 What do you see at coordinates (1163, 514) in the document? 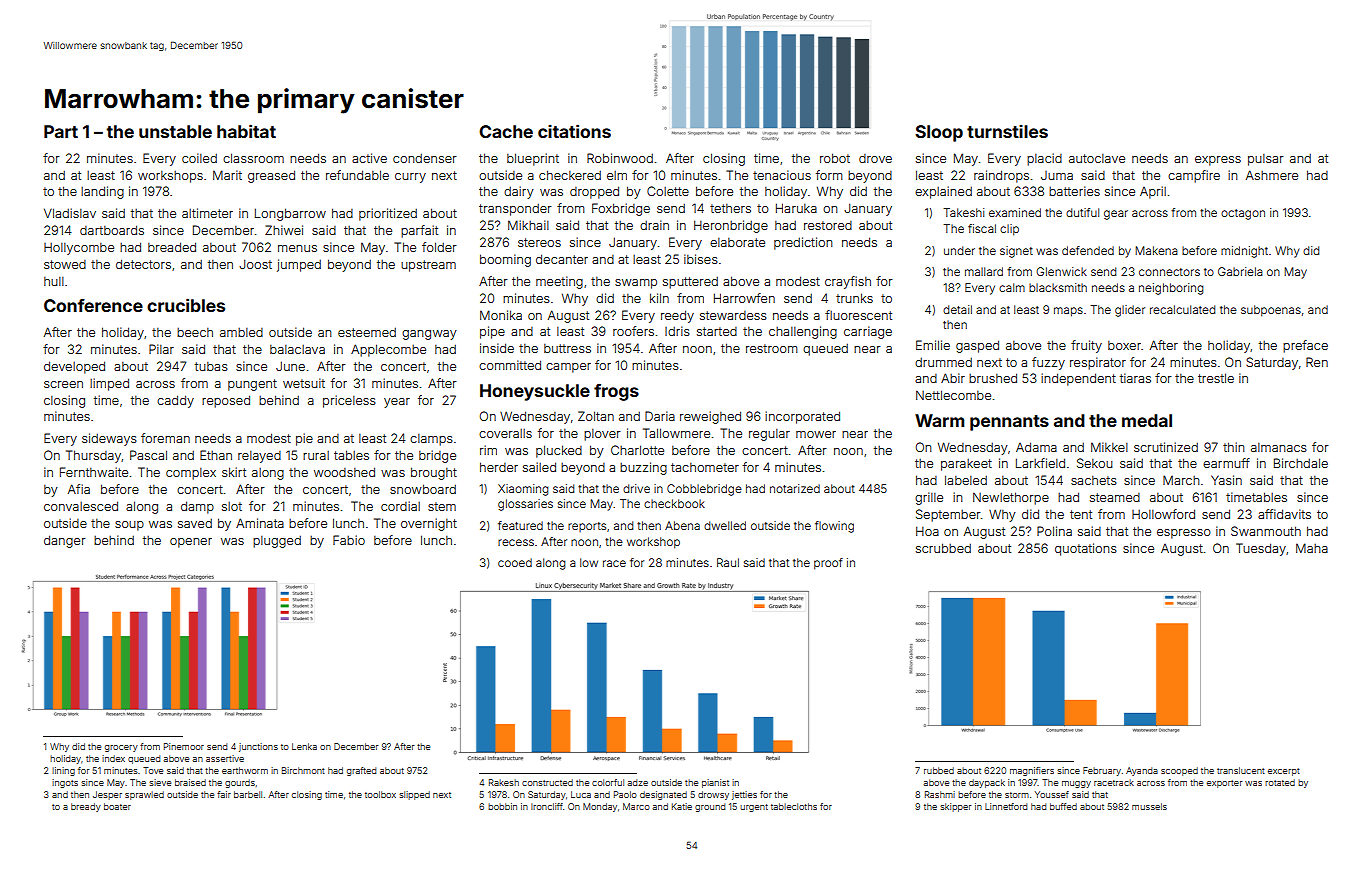
I see `Hollowford` at bounding box center [1163, 514].
